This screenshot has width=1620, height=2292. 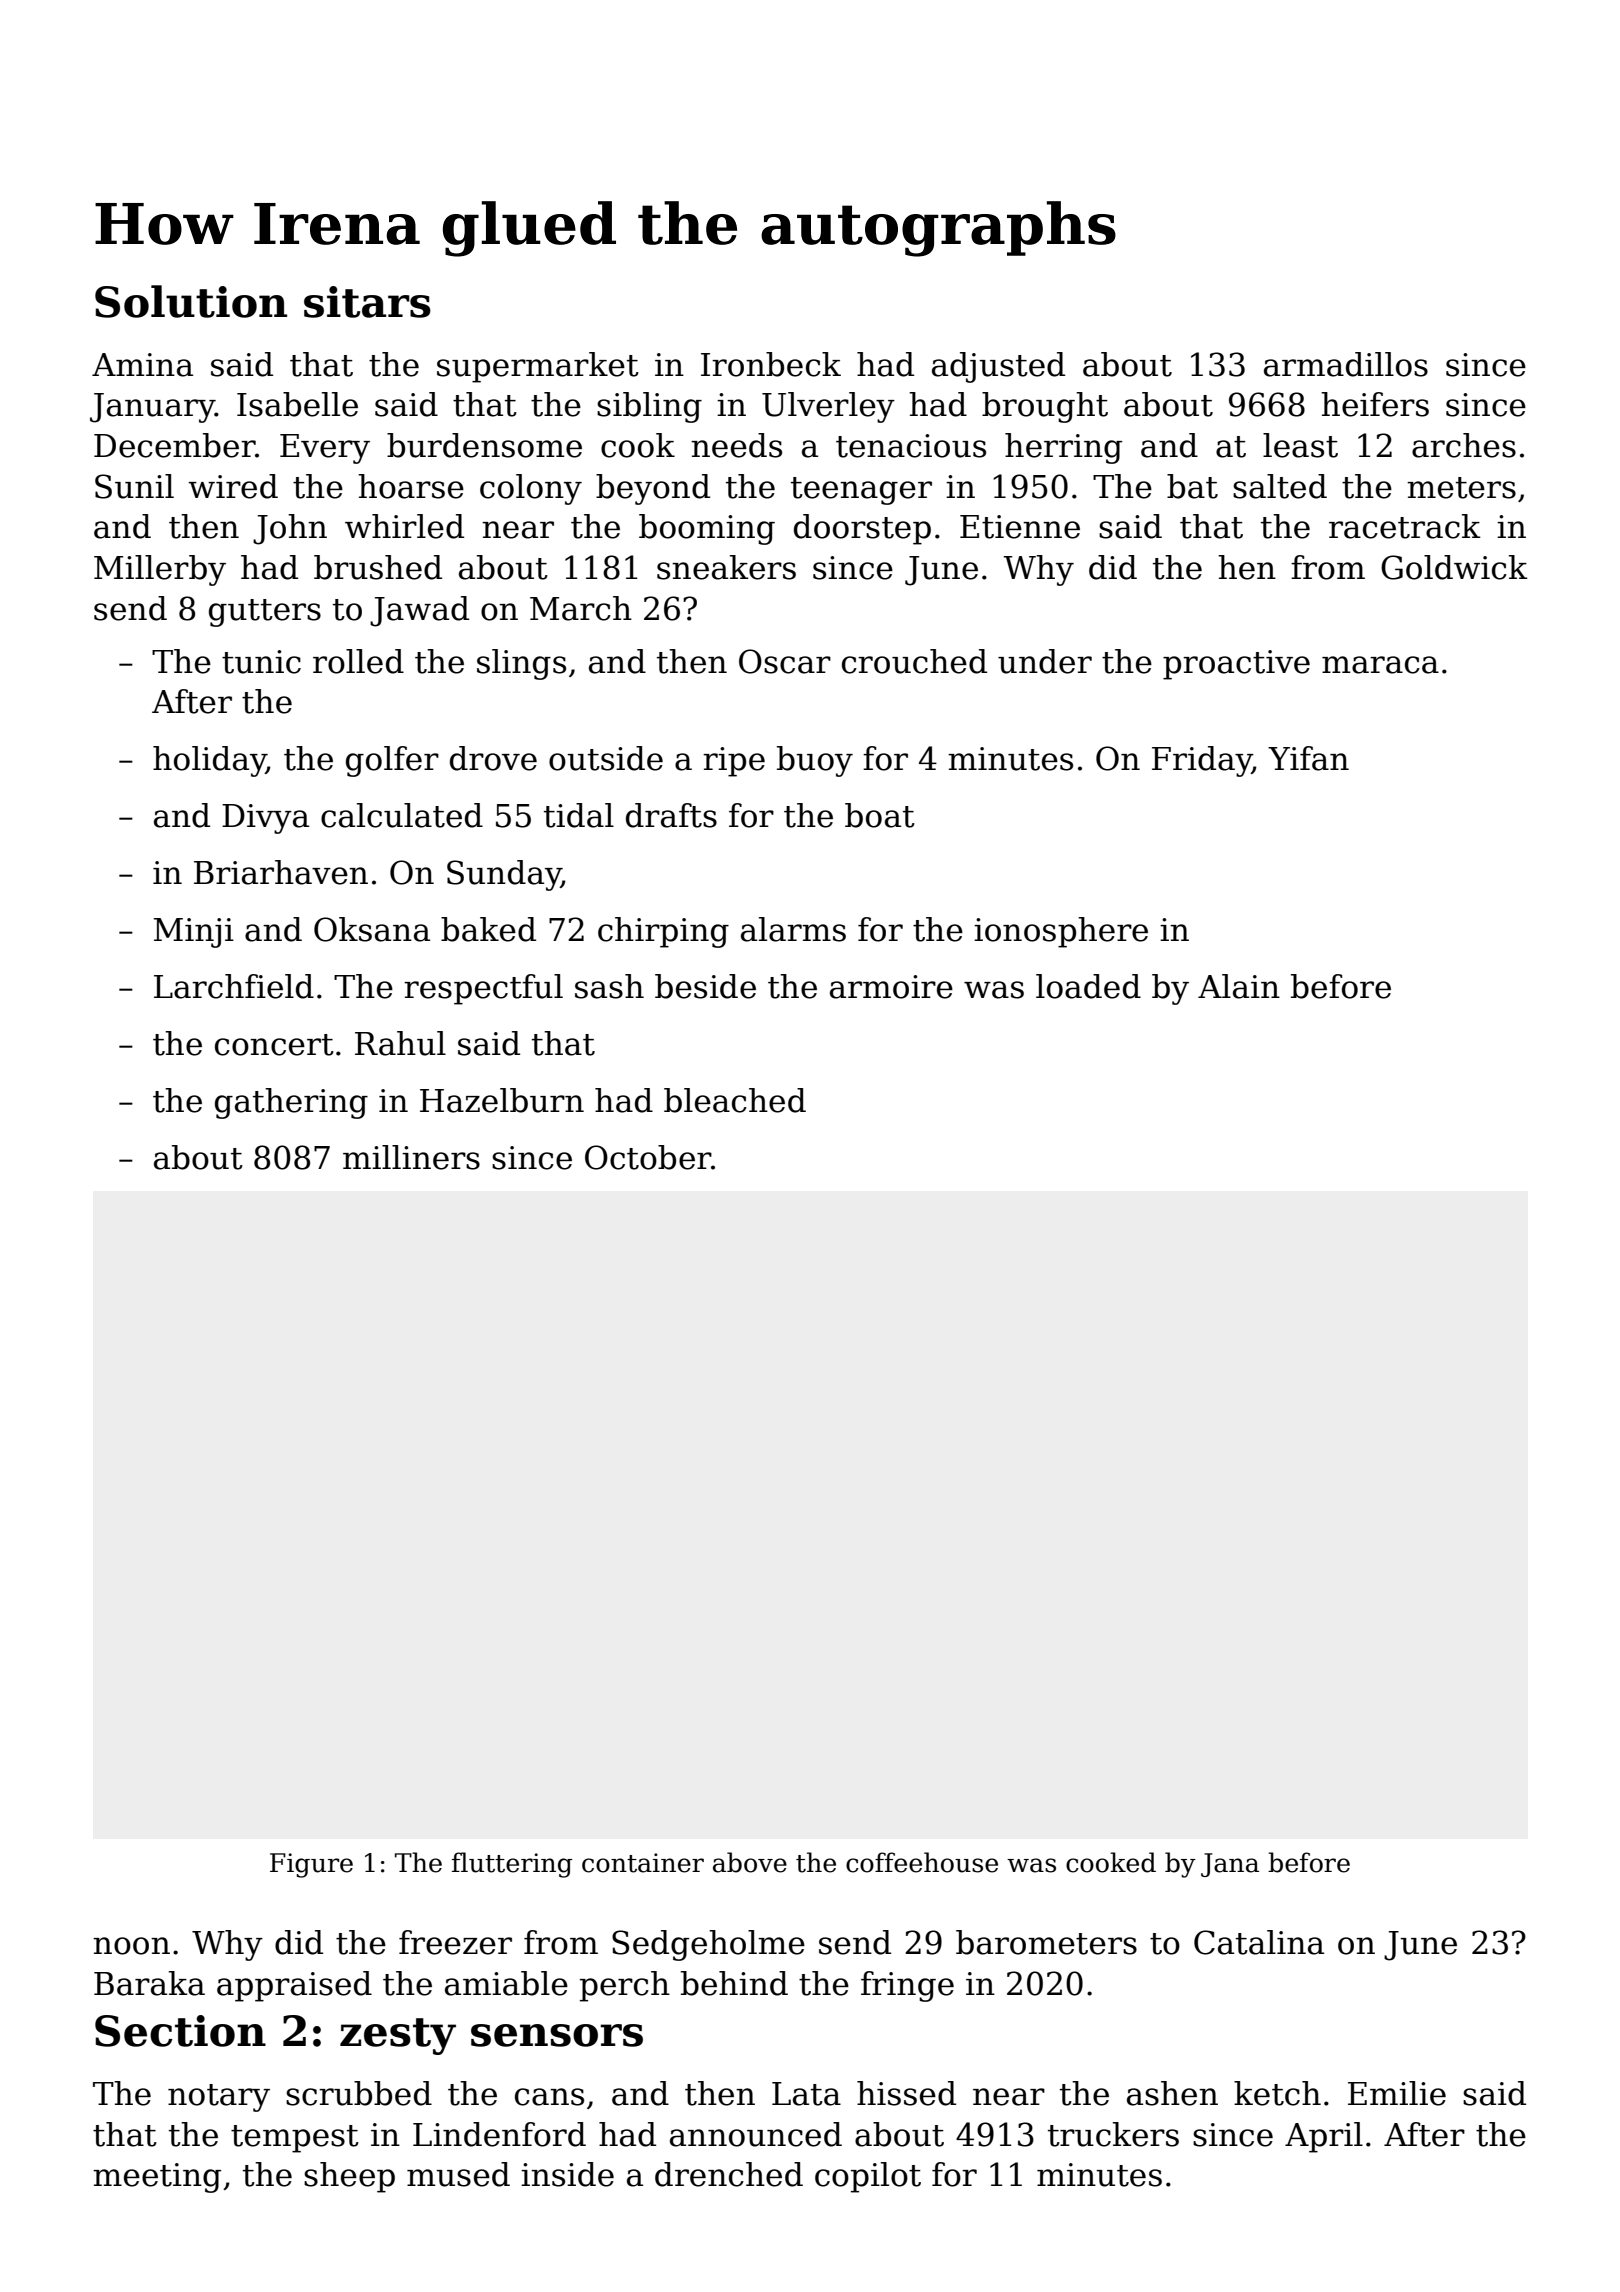 I want to click on Solution, so click(x=191, y=301).
